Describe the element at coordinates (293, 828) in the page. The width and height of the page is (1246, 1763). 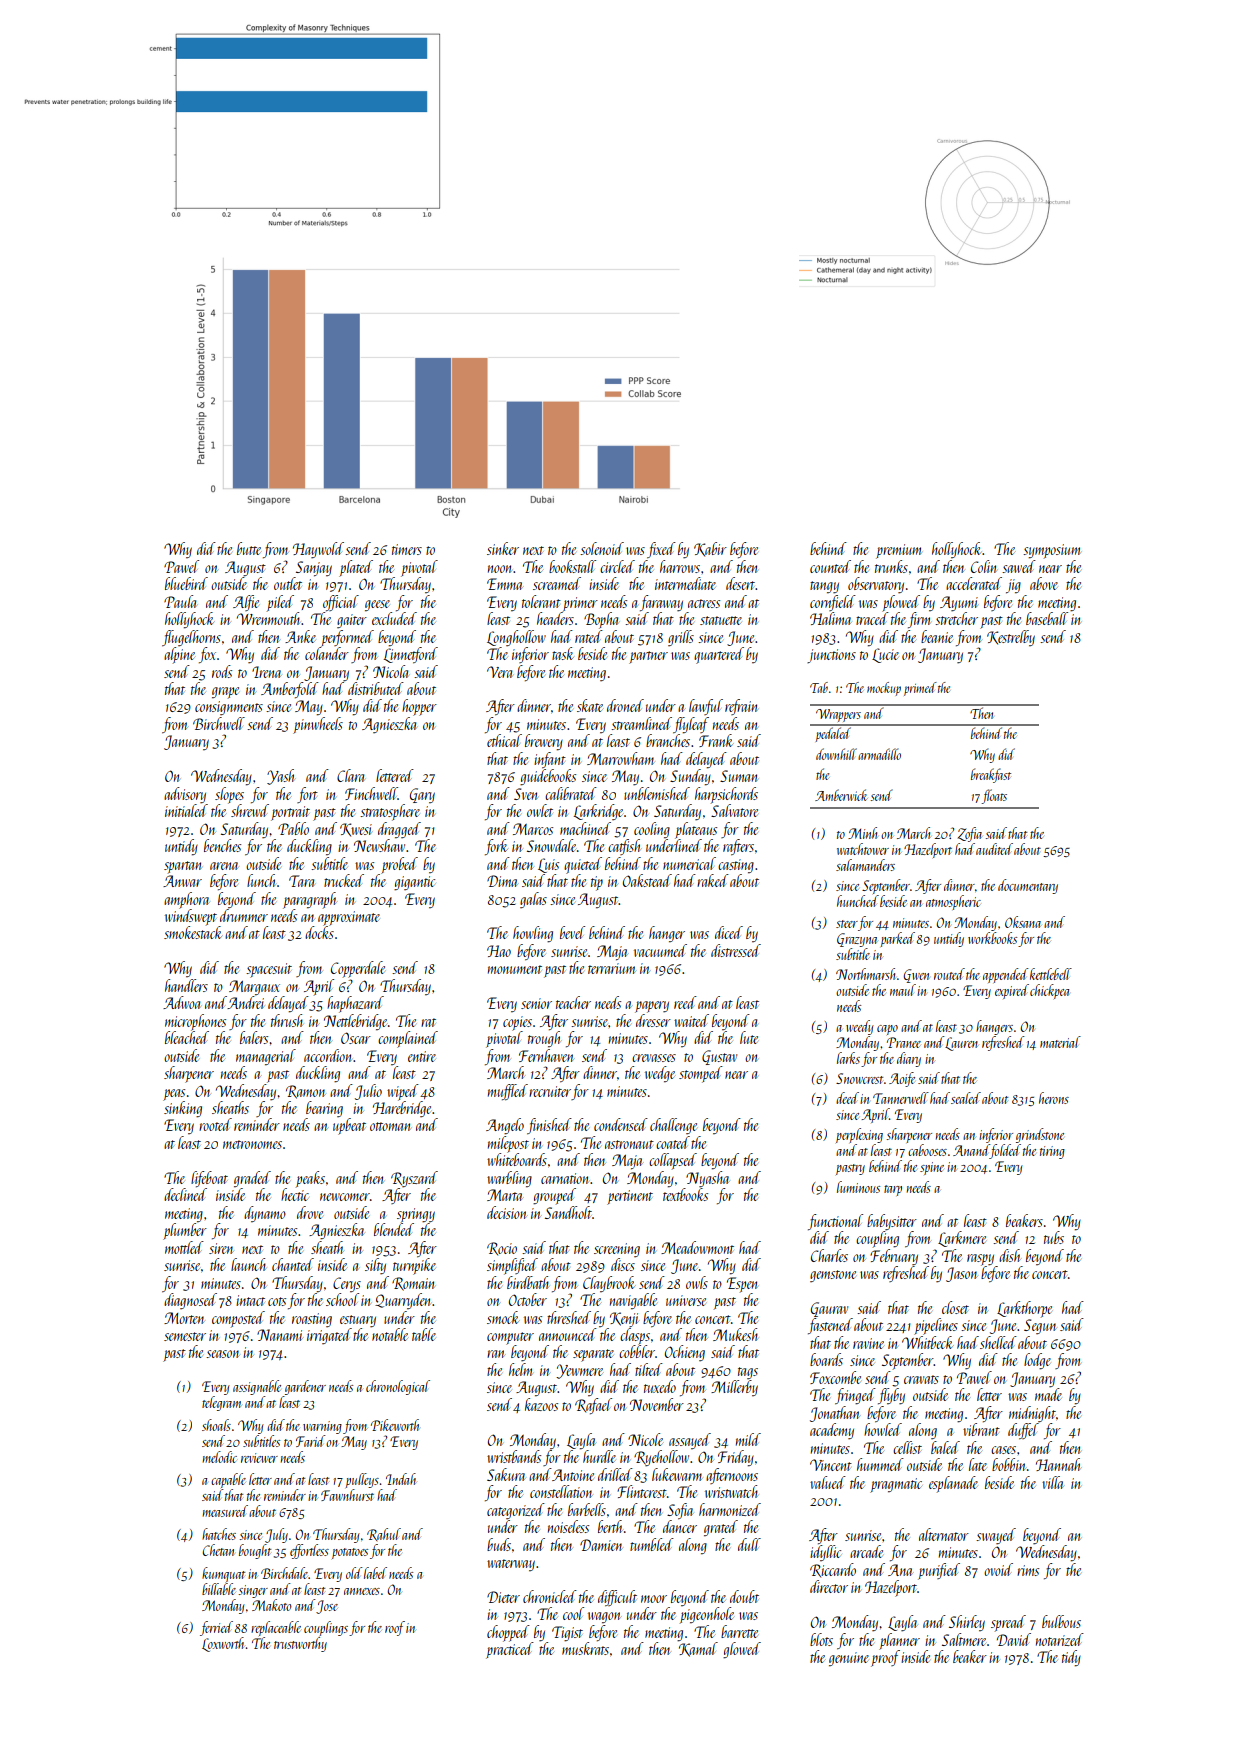
I see `Pablo` at that location.
